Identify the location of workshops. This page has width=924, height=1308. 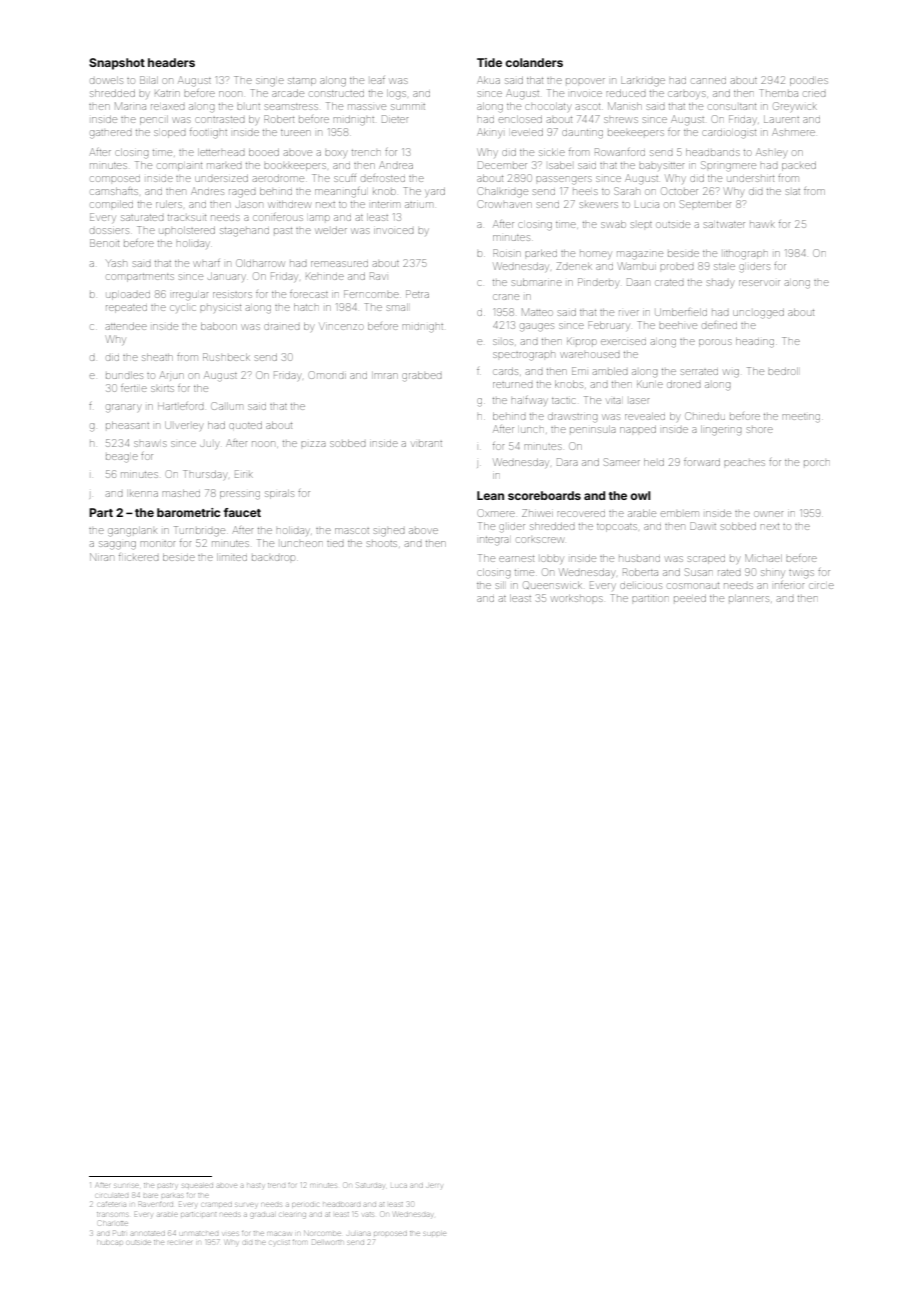
(577, 598).
